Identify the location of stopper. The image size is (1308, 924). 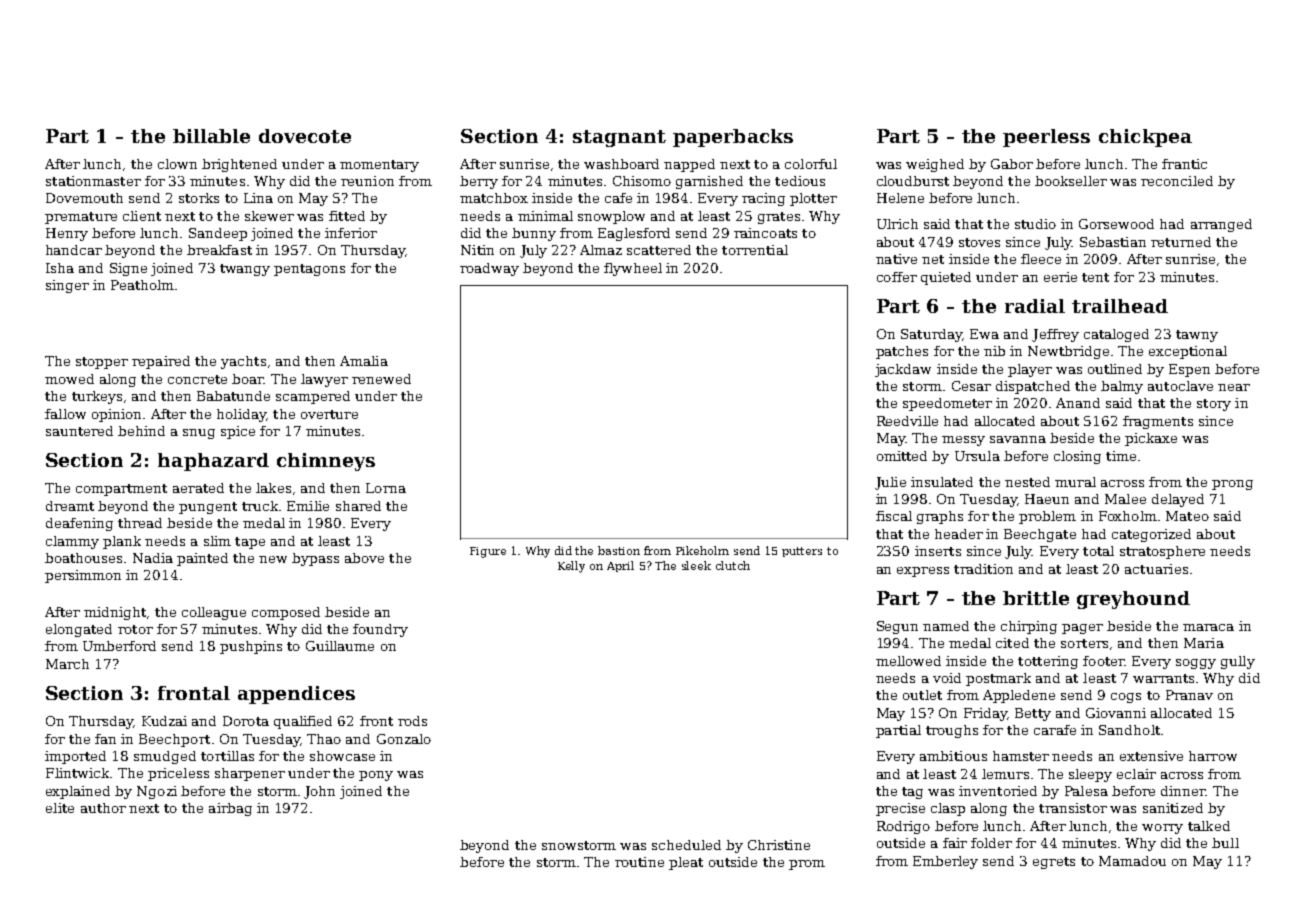
(102, 363).
